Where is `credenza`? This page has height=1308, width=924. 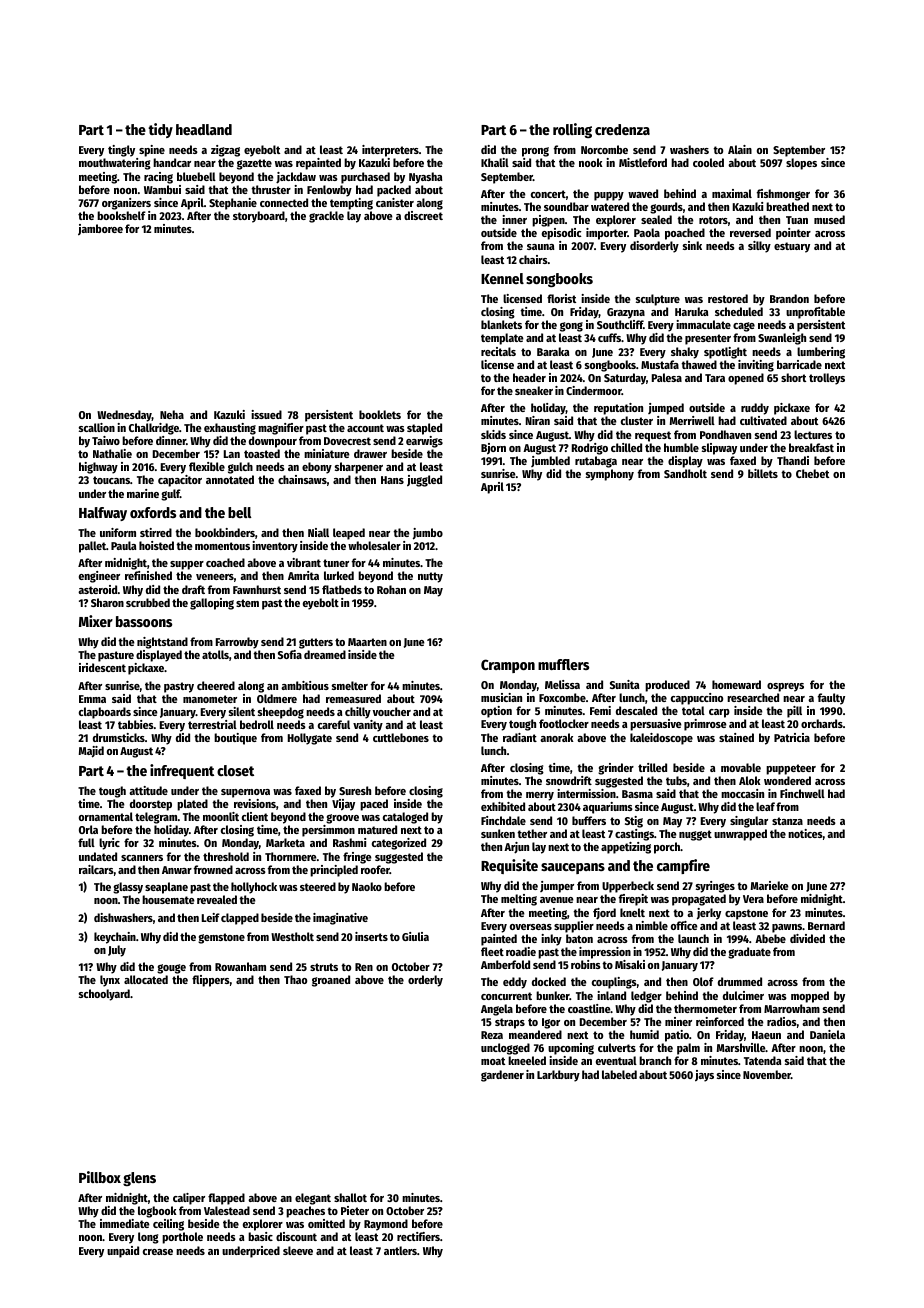
credenza is located at coordinates (622, 129).
